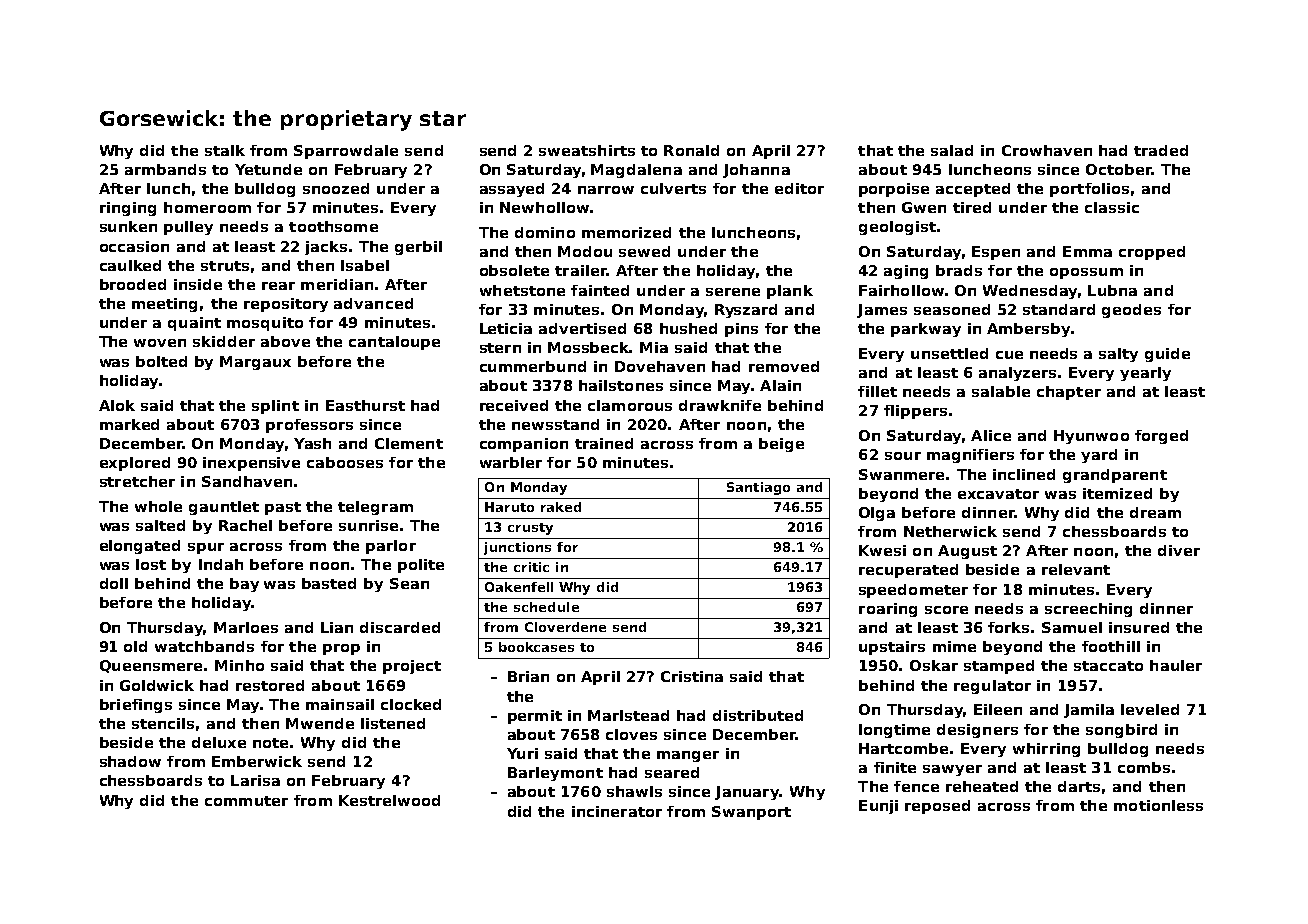 The image size is (1308, 924). I want to click on geologist, so click(897, 228).
